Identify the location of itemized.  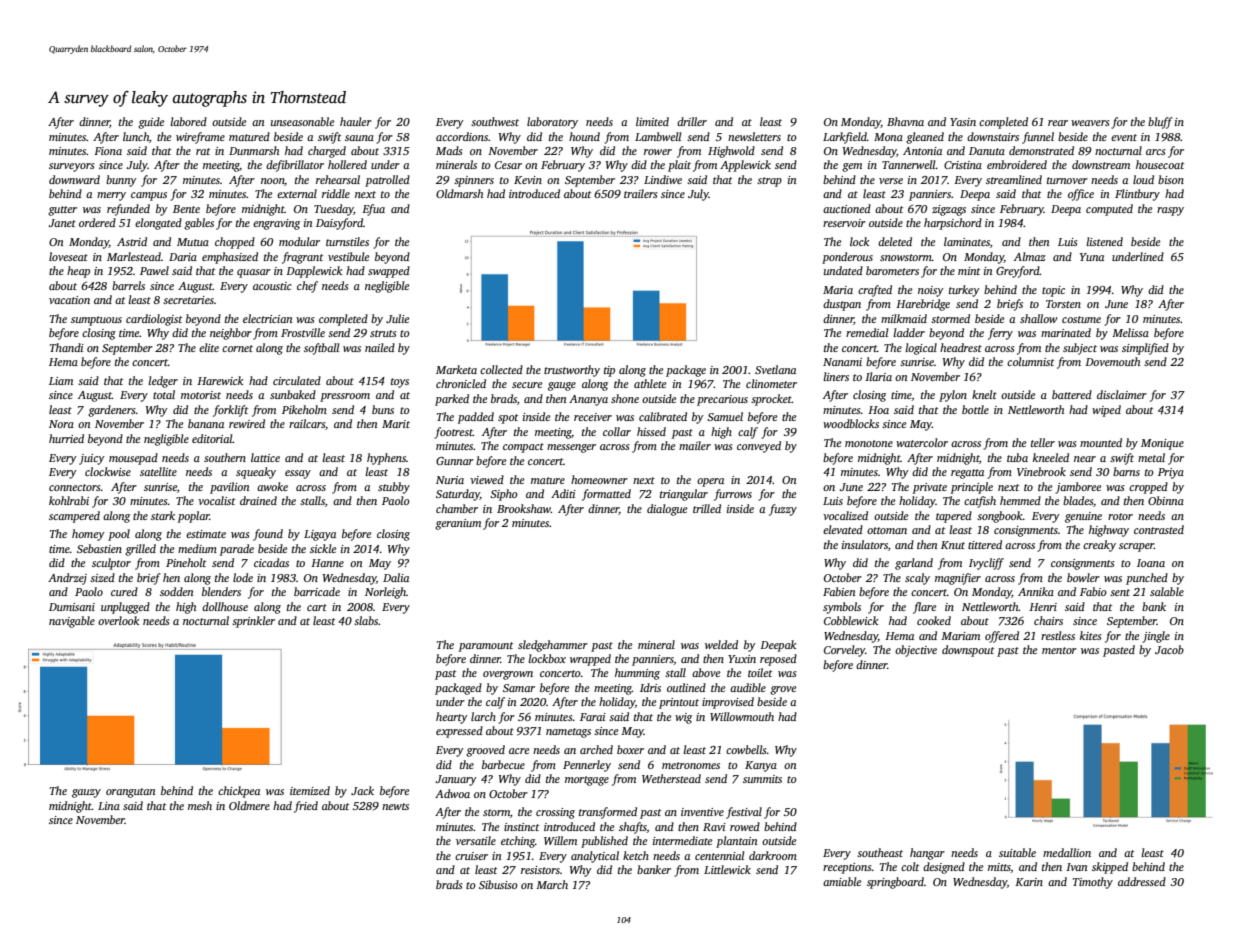
(310, 790).
